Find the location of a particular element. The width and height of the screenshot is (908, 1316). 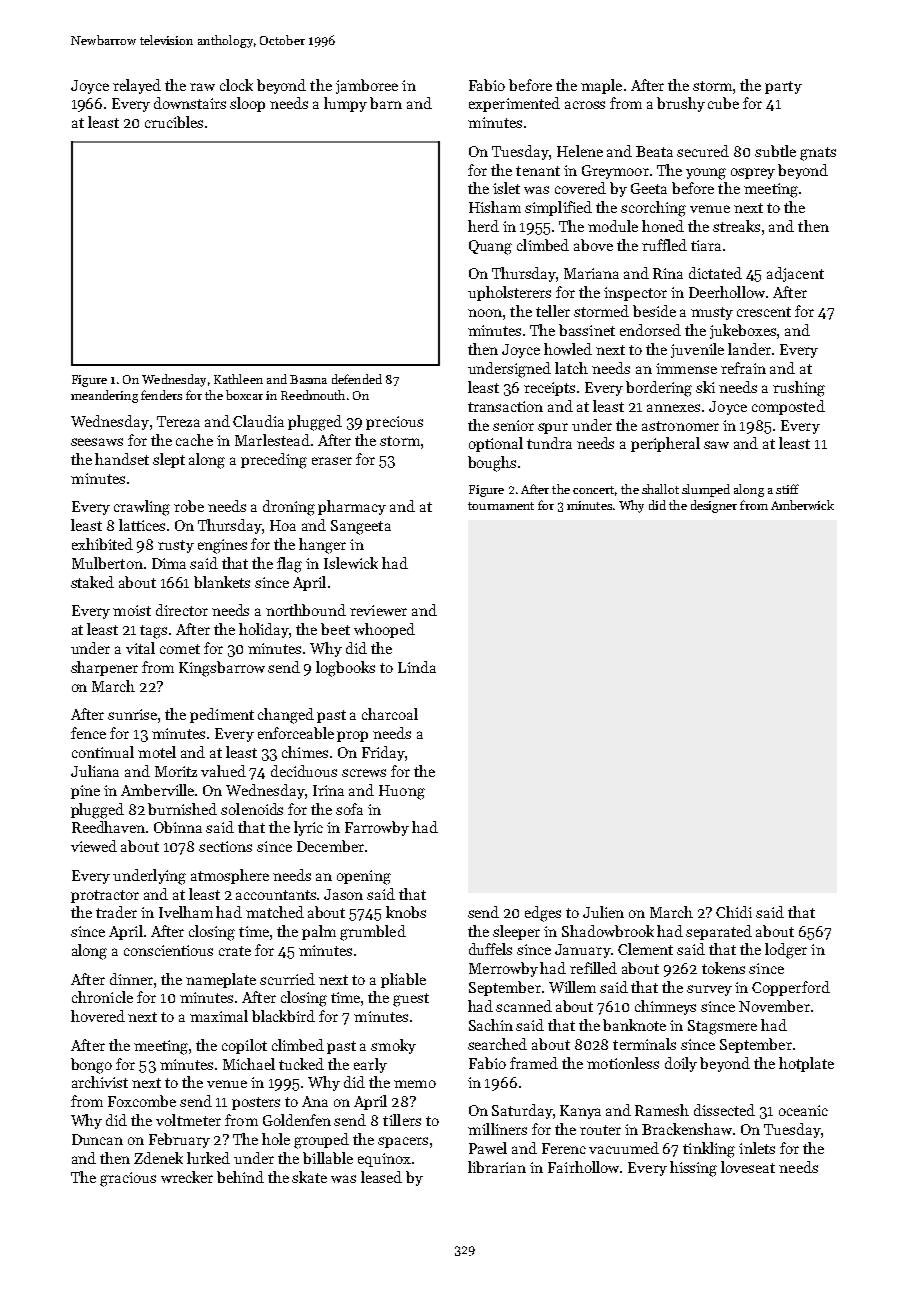

archivist is located at coordinates (100, 1082).
